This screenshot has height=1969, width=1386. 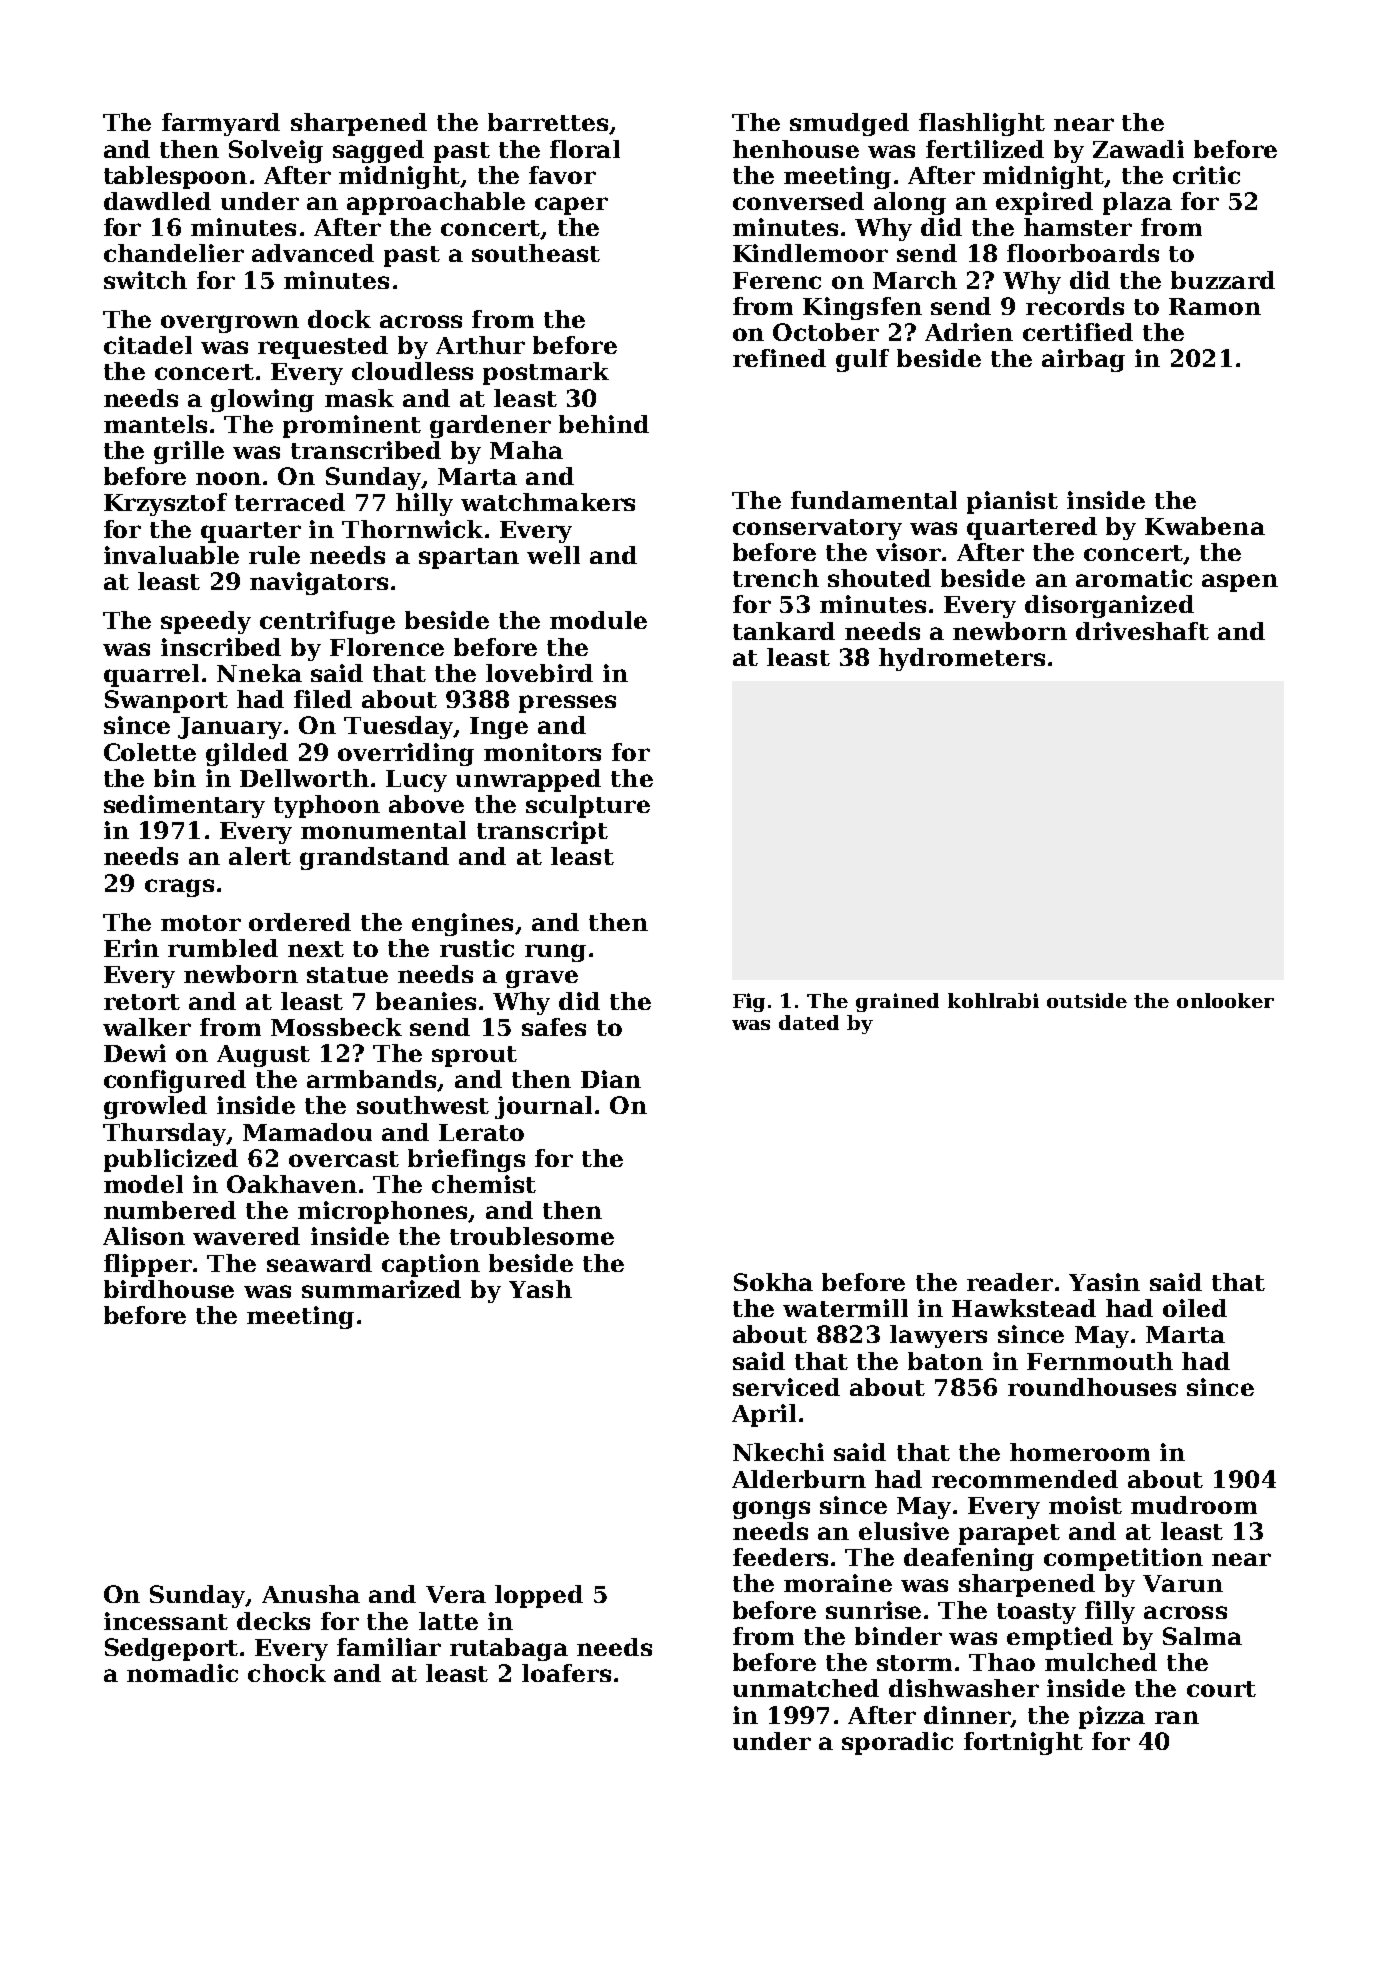 What do you see at coordinates (1138, 149) in the screenshot?
I see `Zawadi` at bounding box center [1138, 149].
